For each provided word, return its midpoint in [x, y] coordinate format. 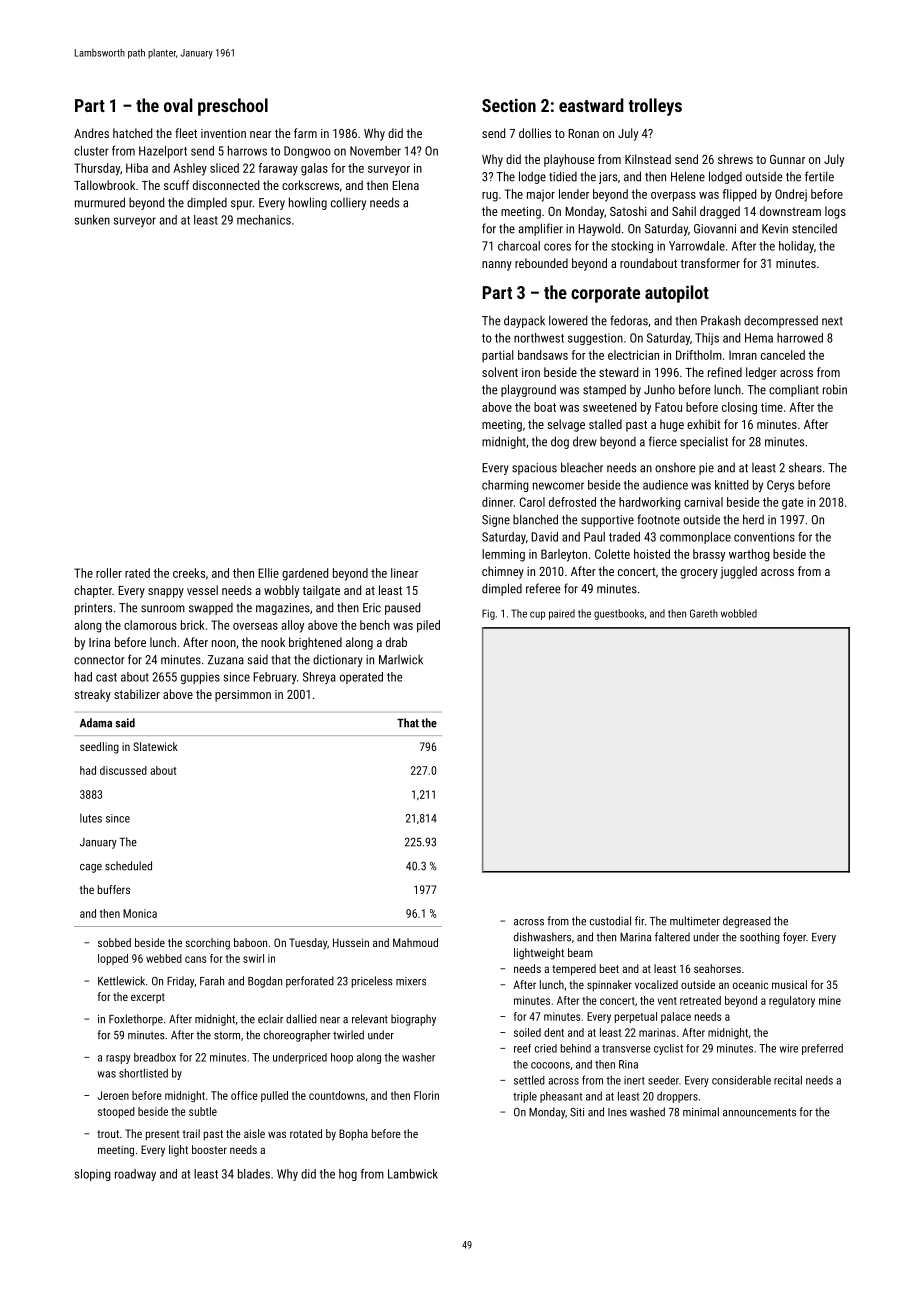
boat [545, 407]
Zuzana [226, 660]
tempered [574, 970]
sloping [93, 1175]
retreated [700, 1000]
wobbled [739, 613]
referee [543, 588]
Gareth [704, 613]
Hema [759, 338]
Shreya [319, 678]
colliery [348, 204]
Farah [212, 981]
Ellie [268, 573]
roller [109, 573]
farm [305, 133]
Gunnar [787, 159]
